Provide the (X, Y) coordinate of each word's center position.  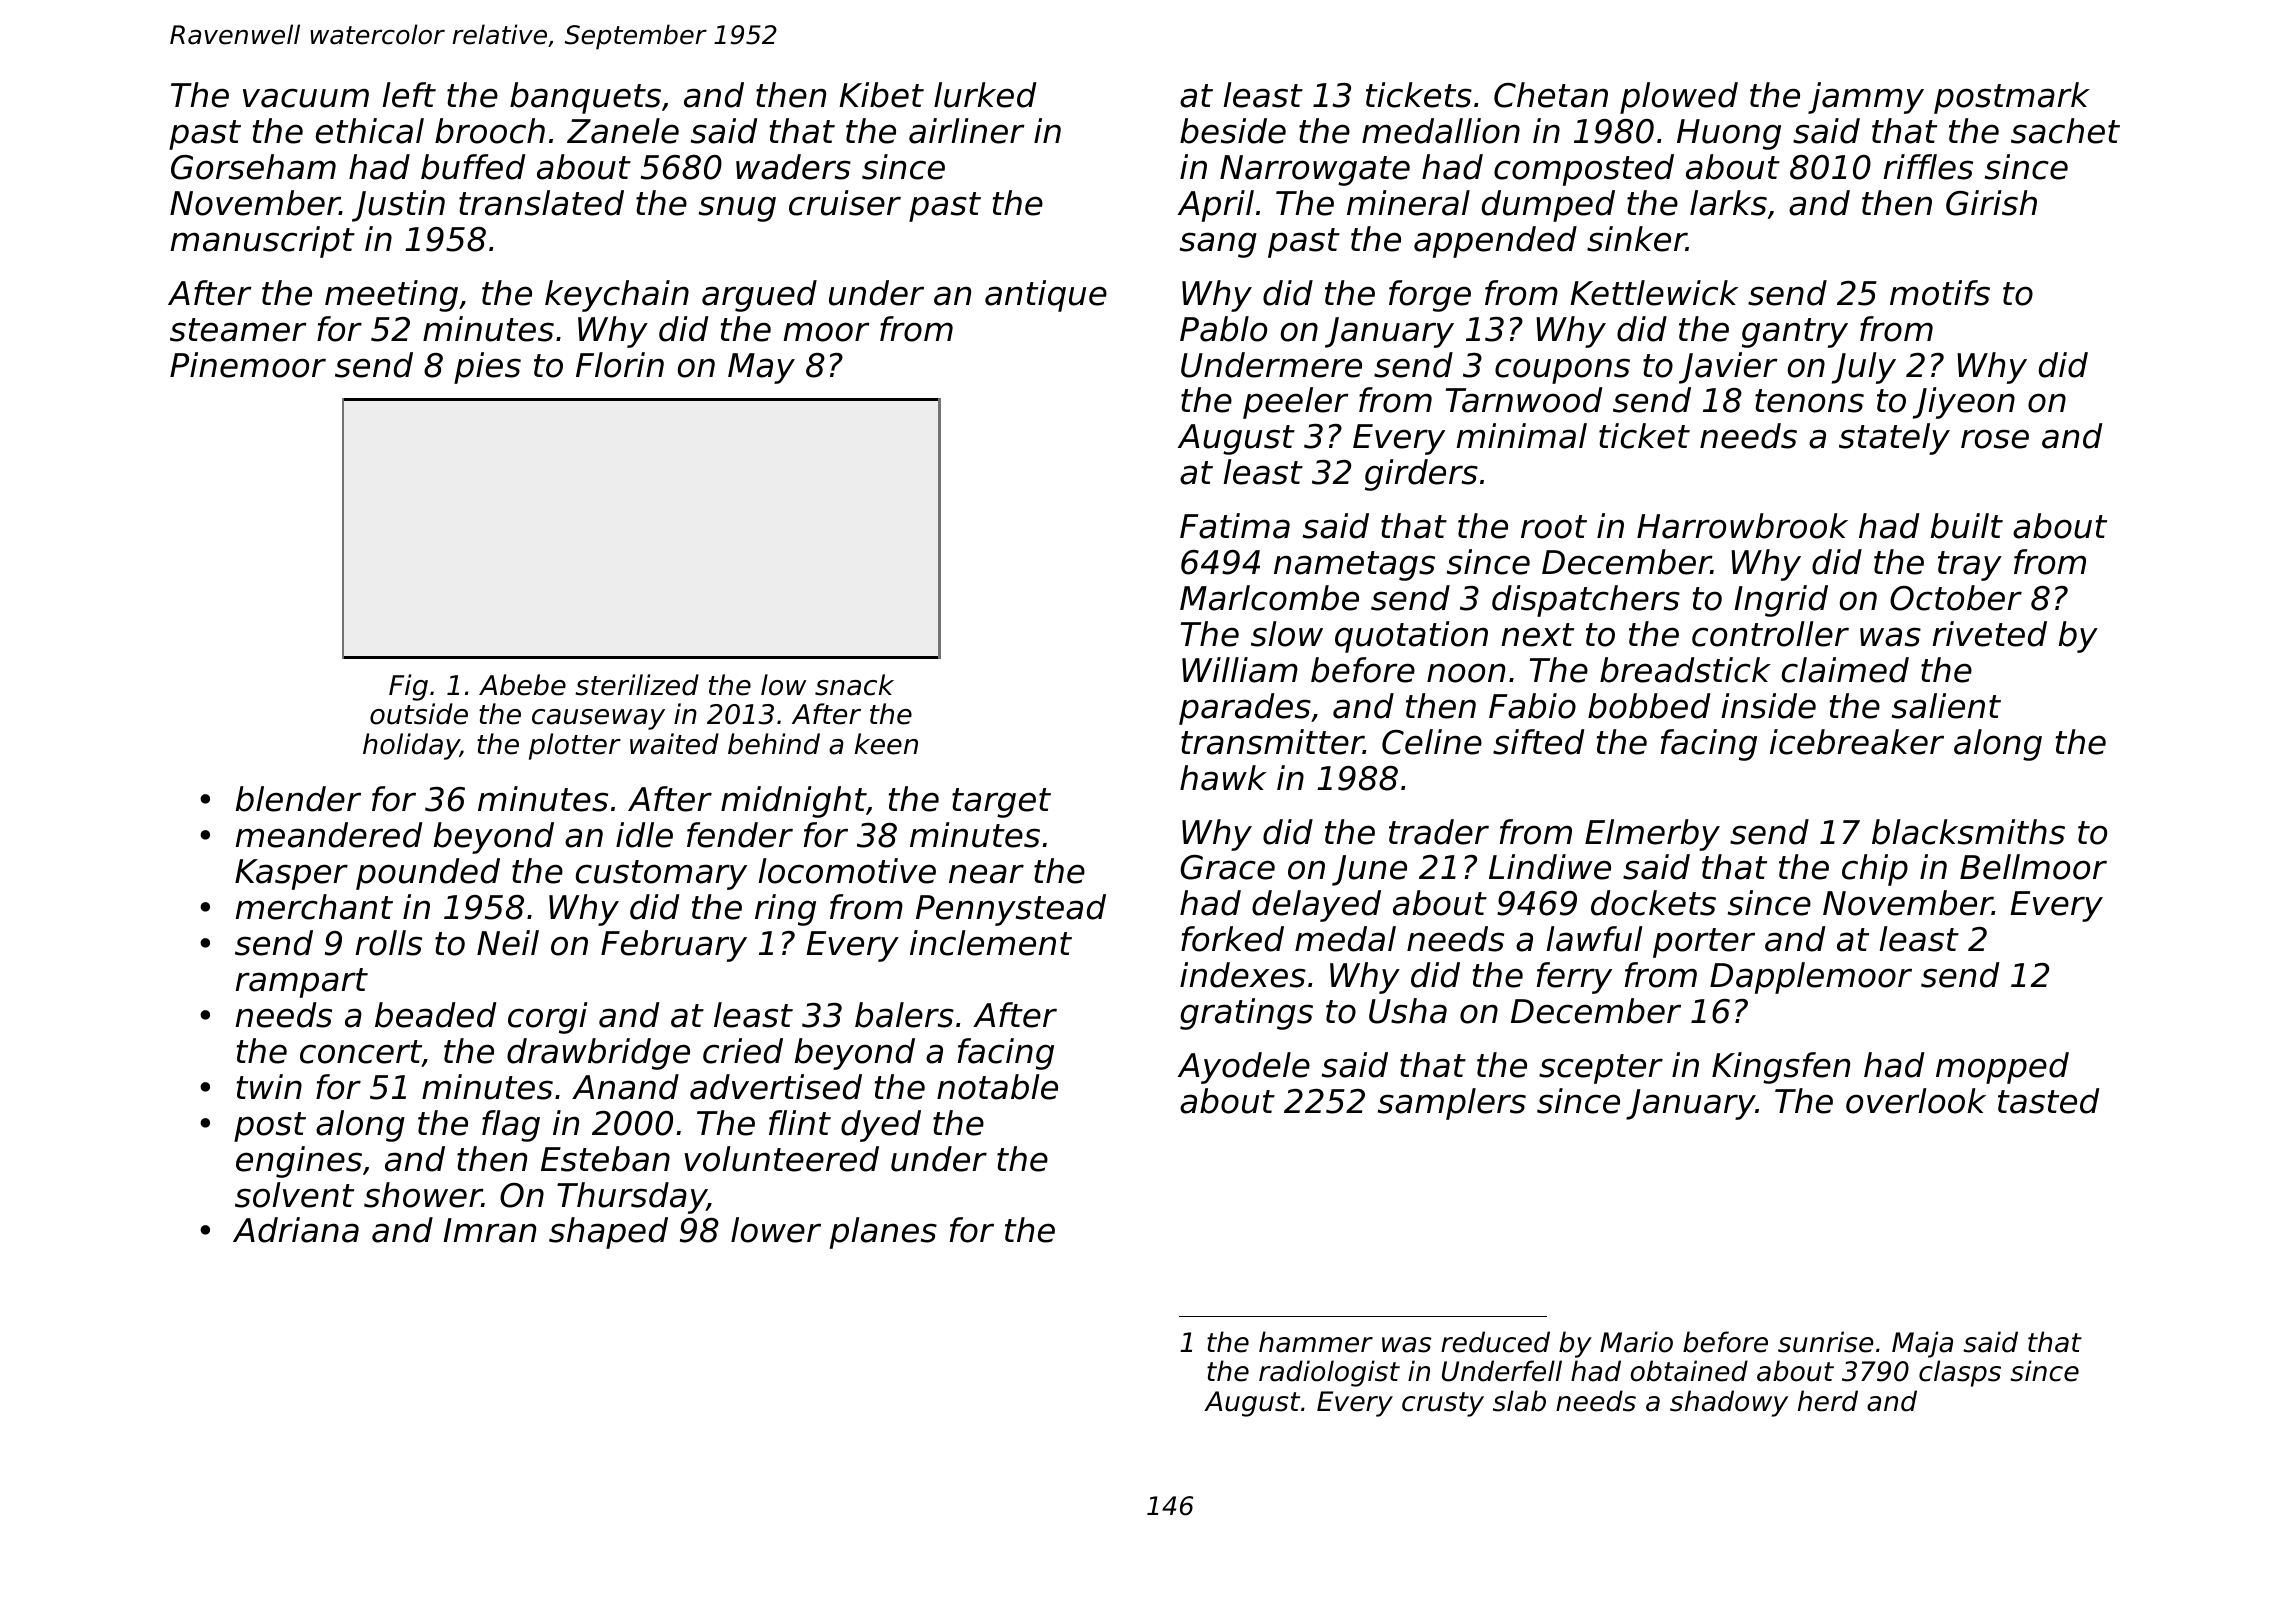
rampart (301, 983)
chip (1875, 870)
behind (774, 744)
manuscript (262, 242)
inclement (991, 943)
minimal (1521, 436)
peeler (1296, 403)
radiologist (1329, 1373)
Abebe (522, 685)
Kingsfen (1781, 1068)
